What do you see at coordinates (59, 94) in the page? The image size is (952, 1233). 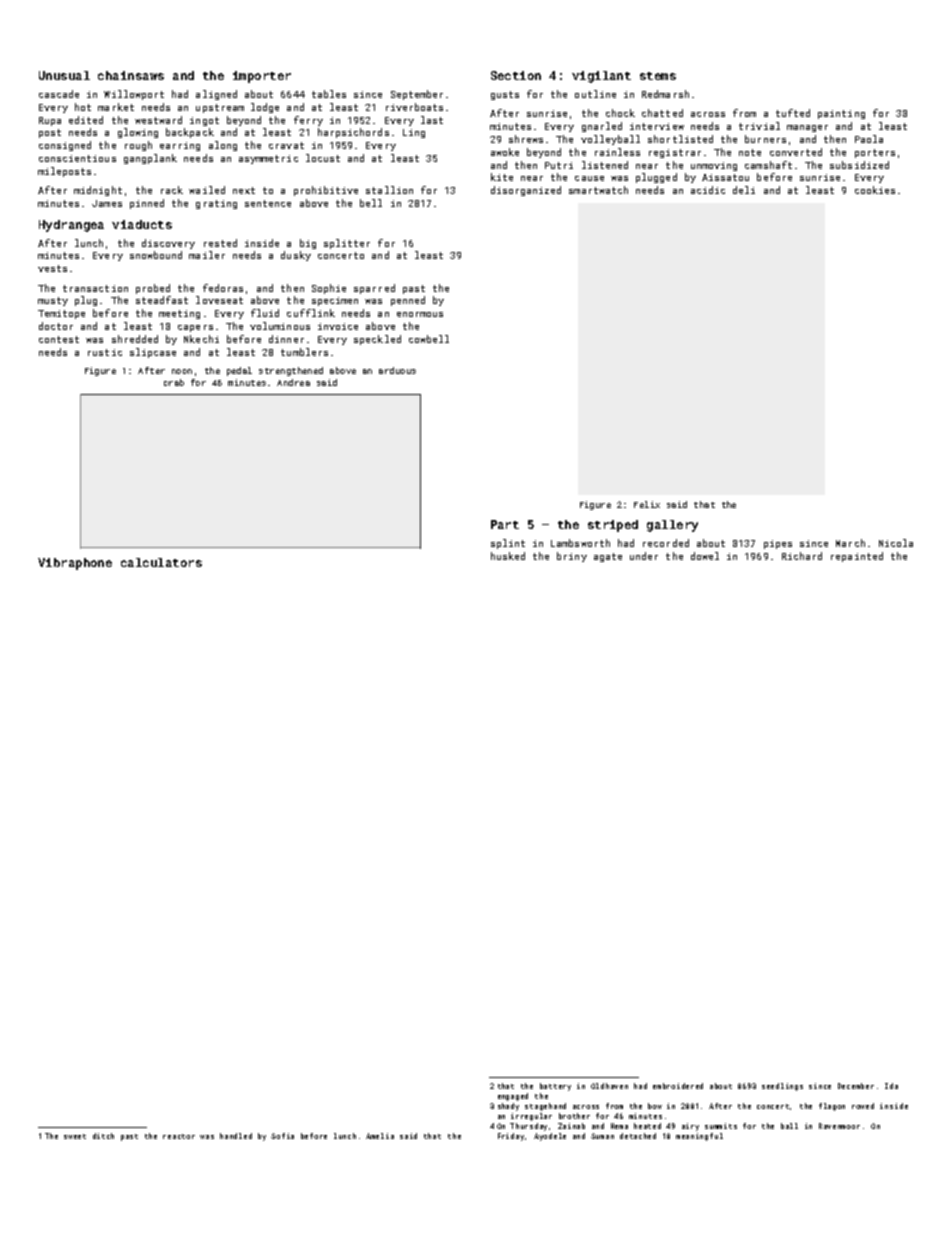 I see `cascade` at bounding box center [59, 94].
